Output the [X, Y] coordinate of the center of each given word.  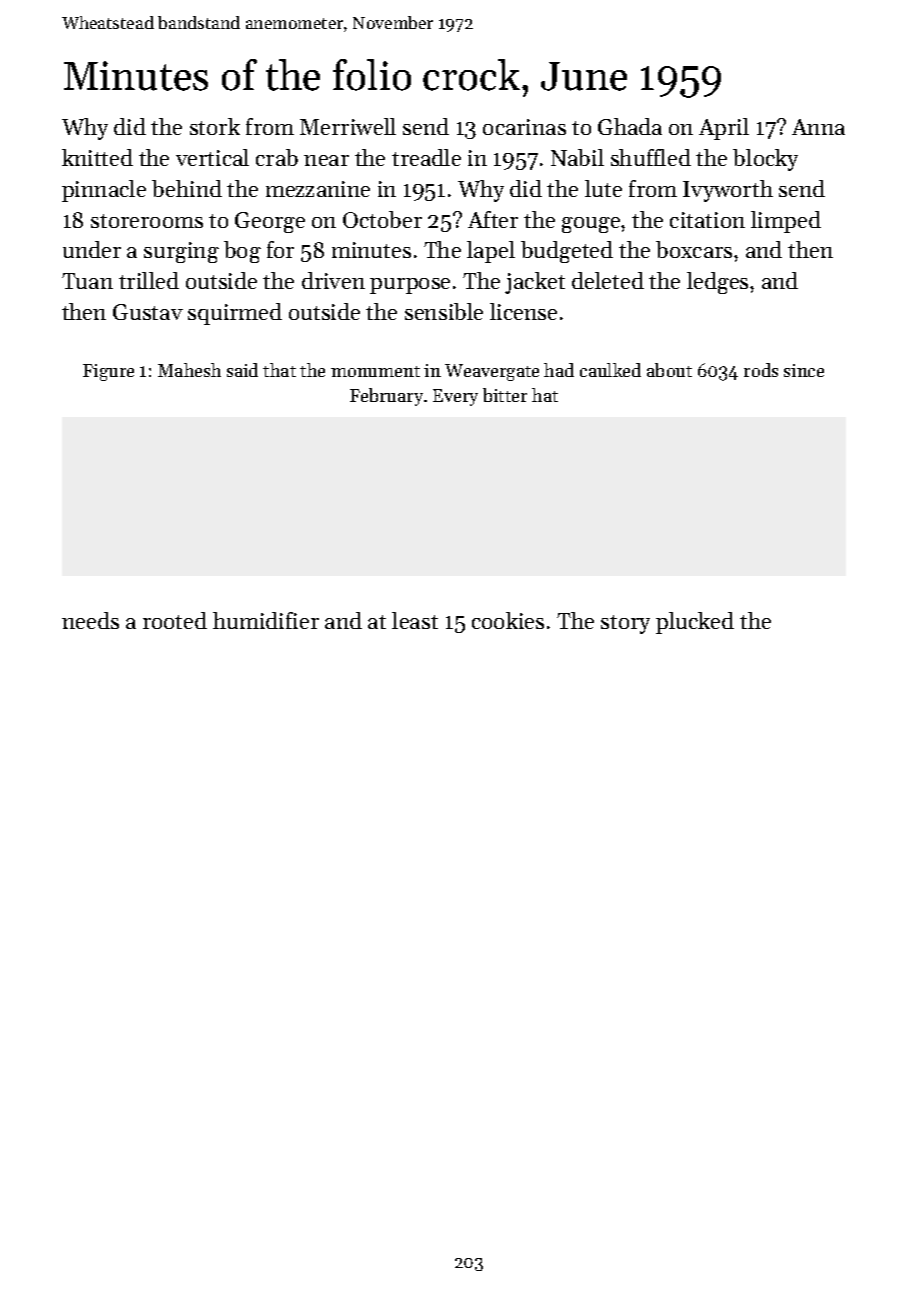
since [804, 370]
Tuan [87, 281]
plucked [695, 623]
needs [90, 620]
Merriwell [348, 126]
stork [215, 126]
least [415, 620]
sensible [444, 311]
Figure [108, 372]
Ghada [630, 126]
